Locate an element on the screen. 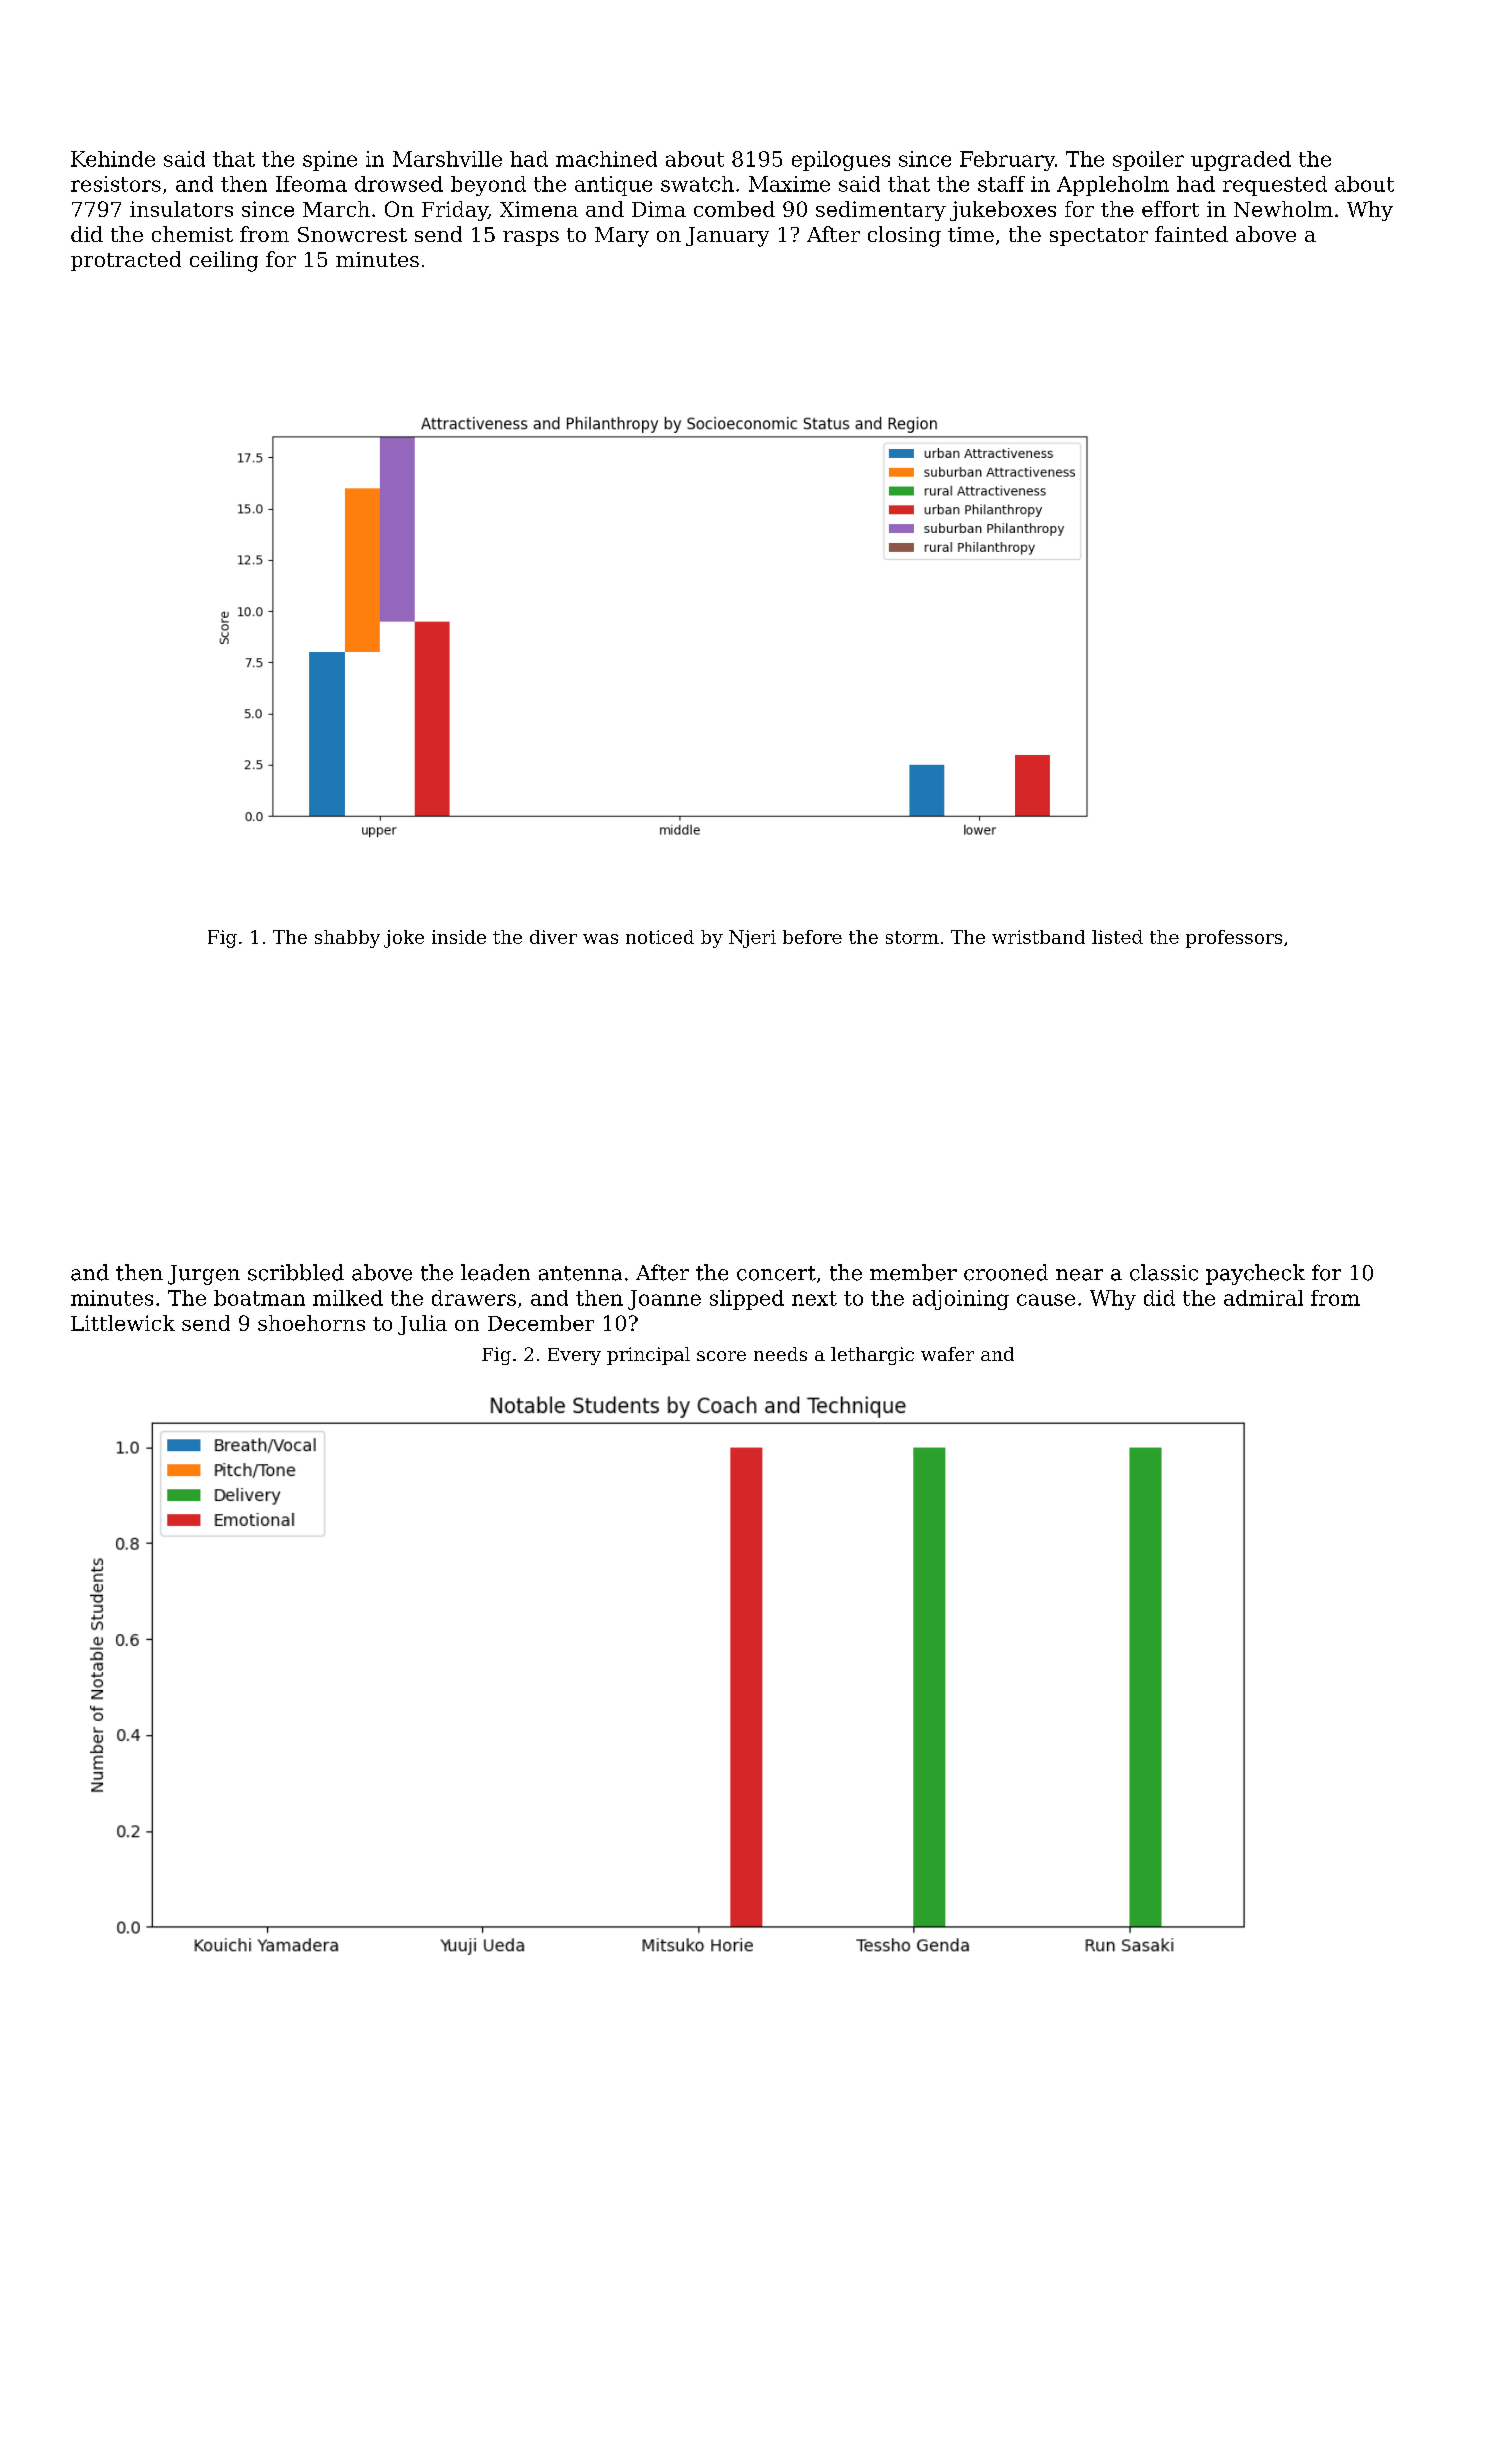 The image size is (1496, 2464). professors is located at coordinates (1234, 939).
